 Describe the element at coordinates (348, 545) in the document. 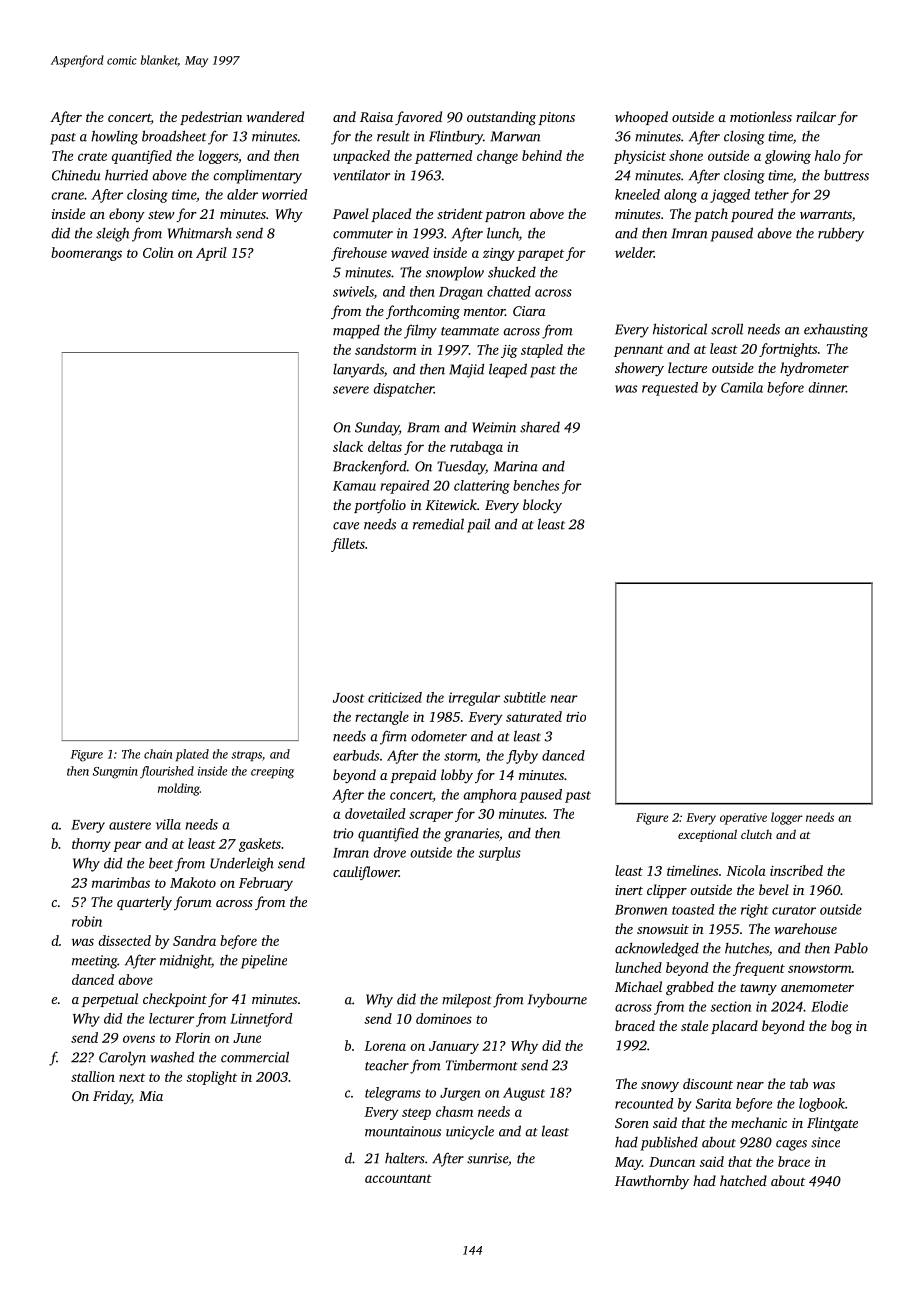

I see `fillets` at that location.
